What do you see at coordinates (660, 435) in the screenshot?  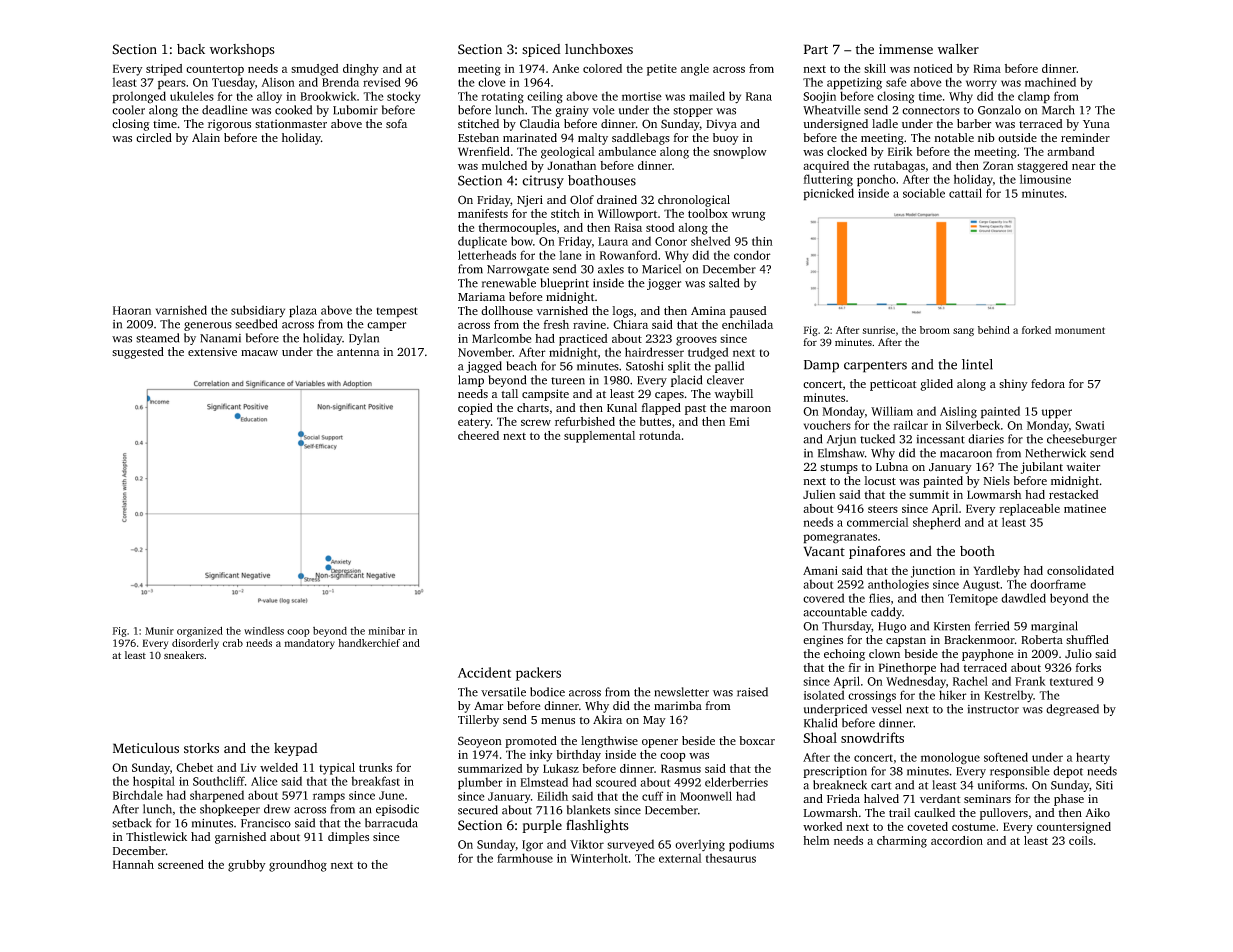 I see `rotunda` at bounding box center [660, 435].
